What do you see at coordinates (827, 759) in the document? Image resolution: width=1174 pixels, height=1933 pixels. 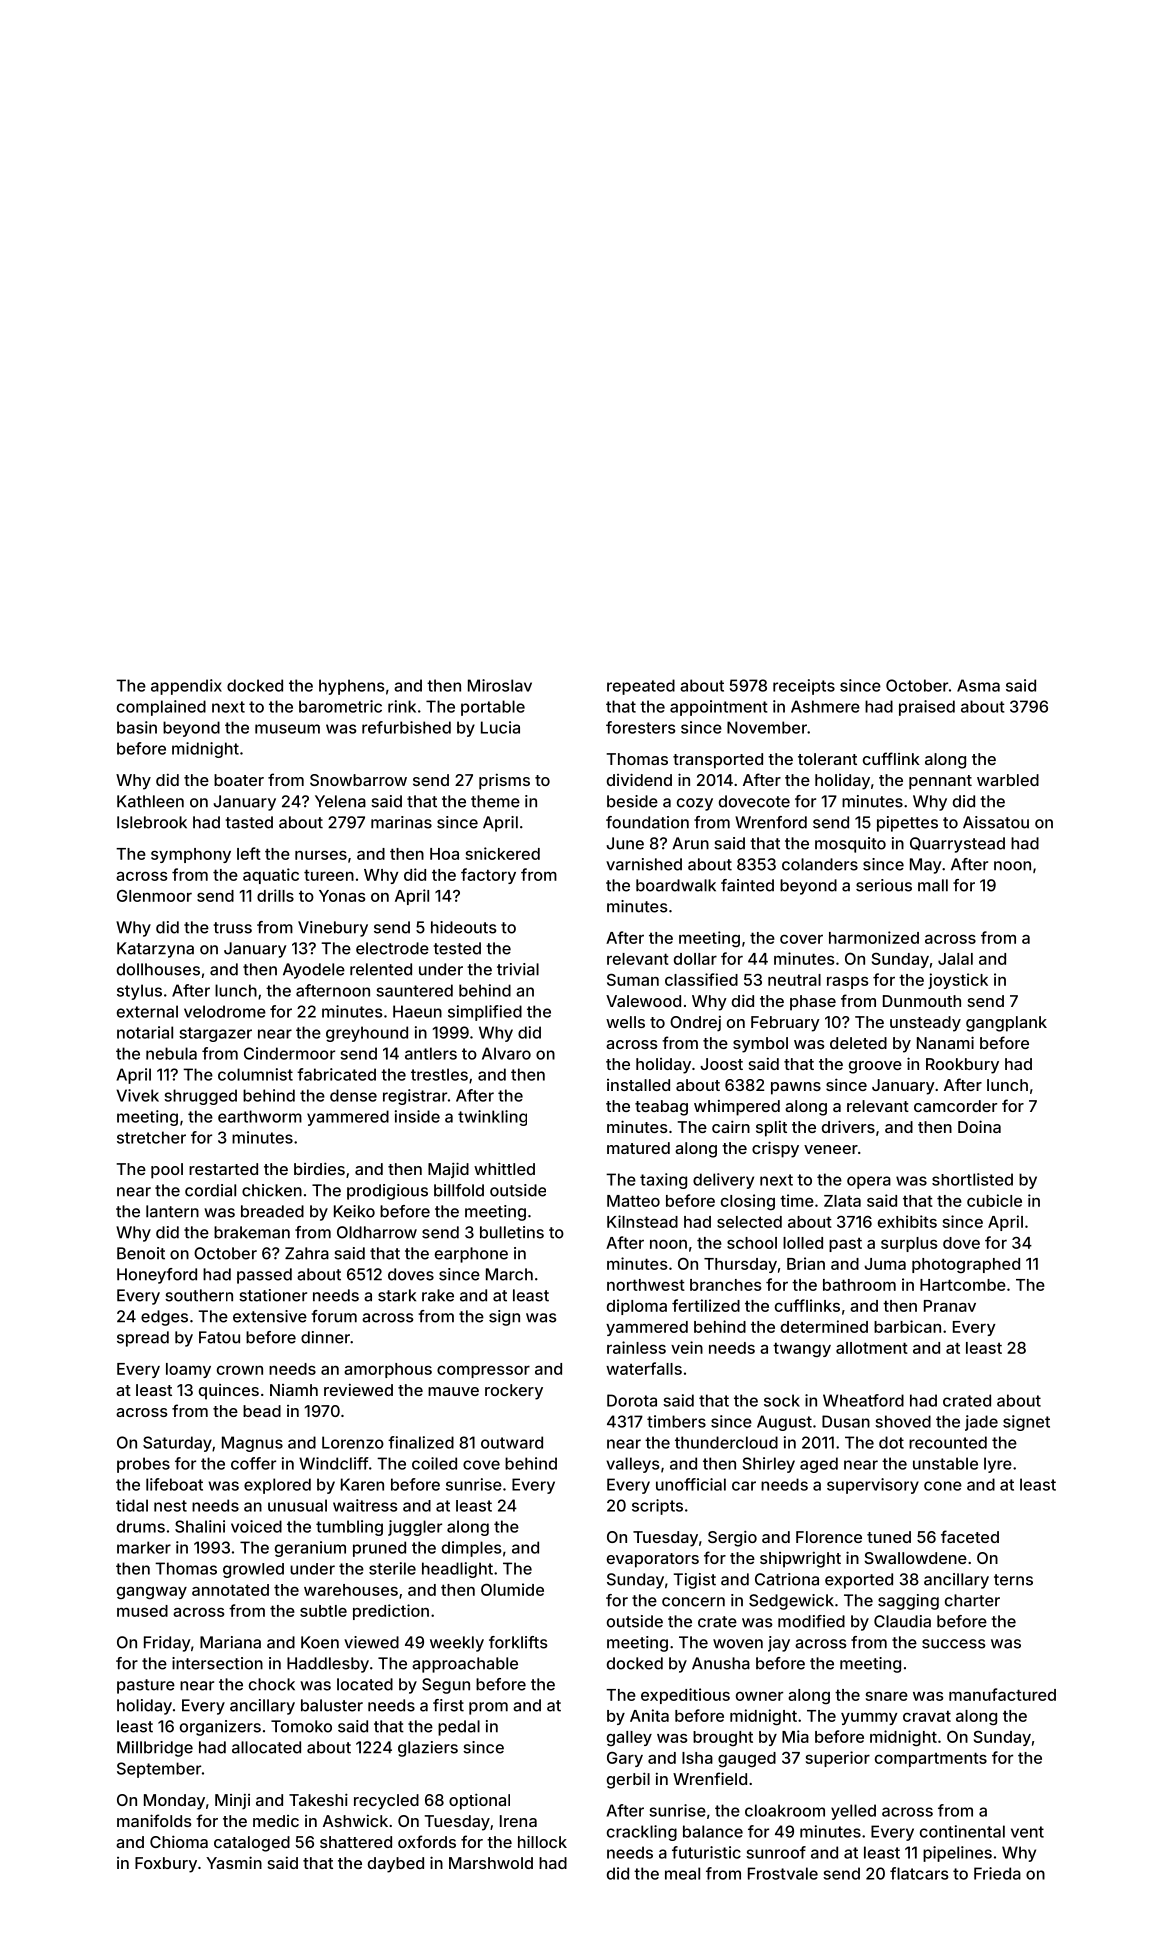 I see `tolerant` at bounding box center [827, 759].
